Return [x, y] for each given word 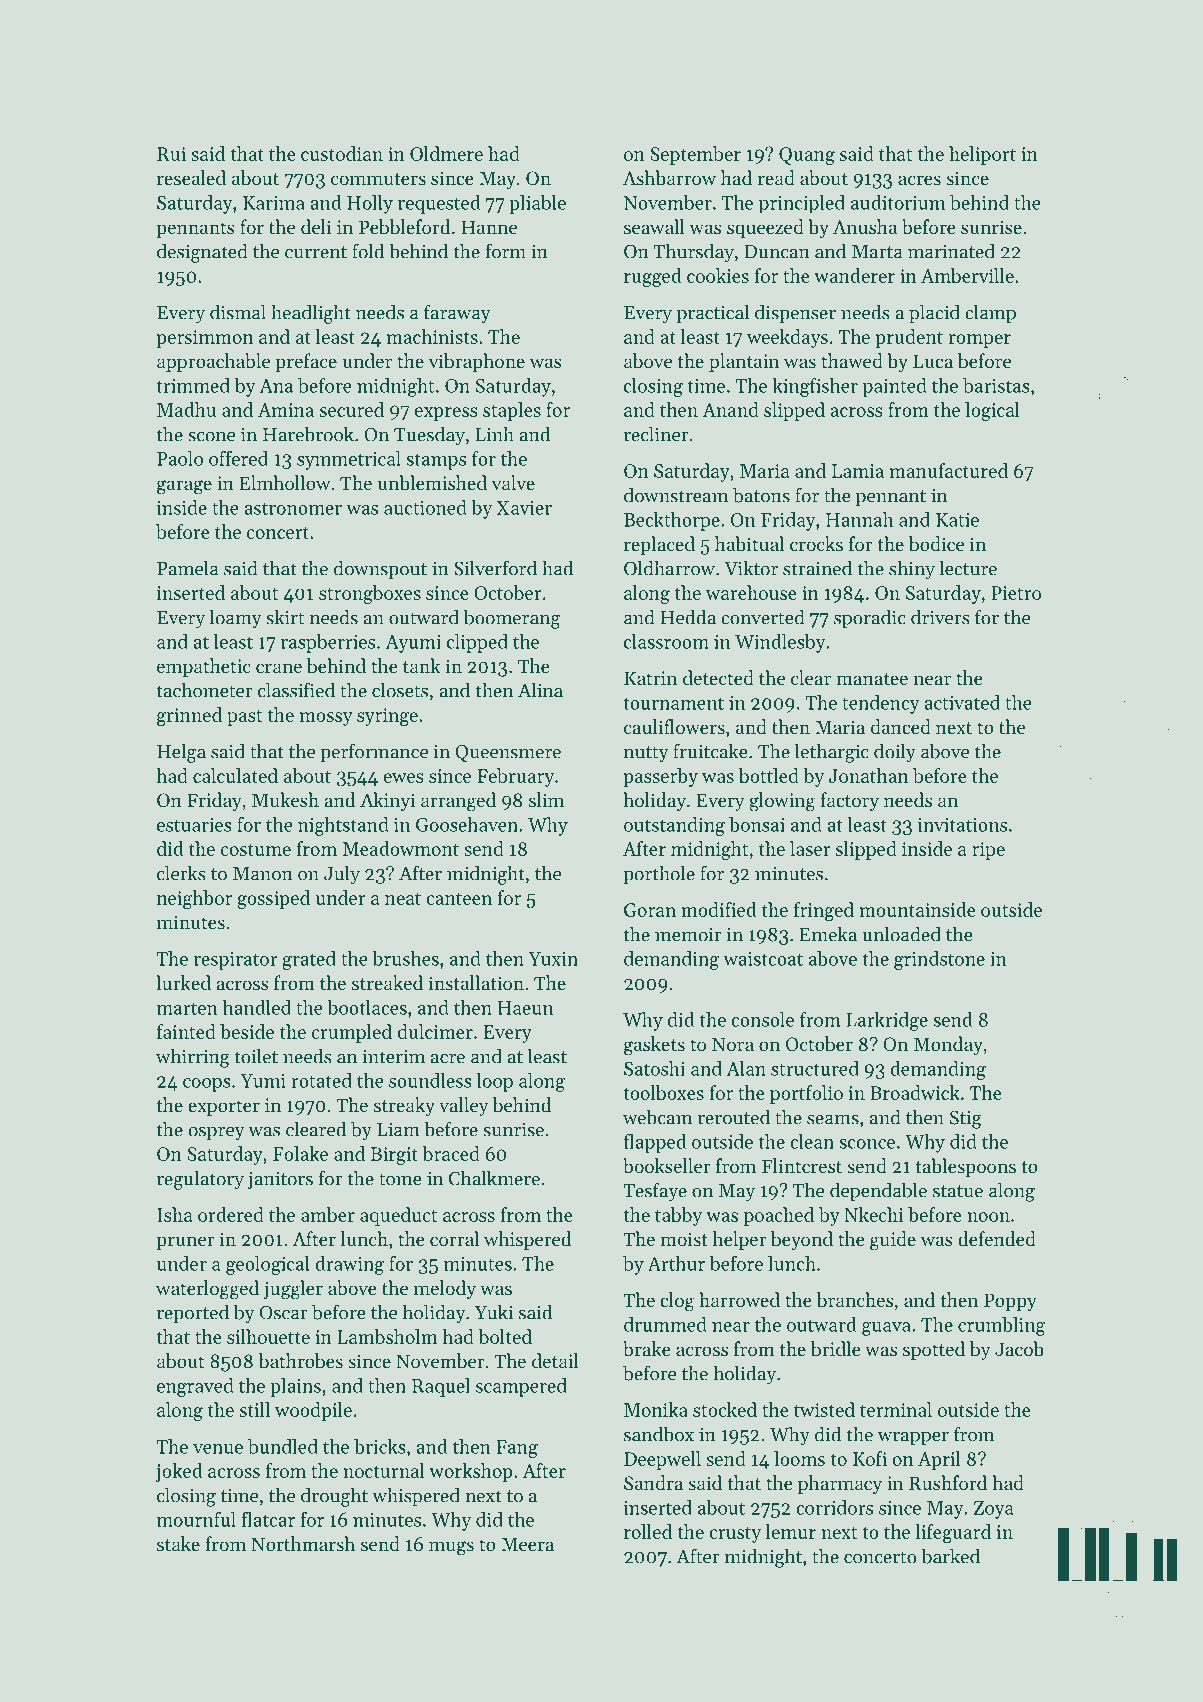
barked [950, 1556]
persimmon [204, 339]
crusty [735, 1535]
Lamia [858, 471]
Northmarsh [303, 1543]
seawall [654, 226]
